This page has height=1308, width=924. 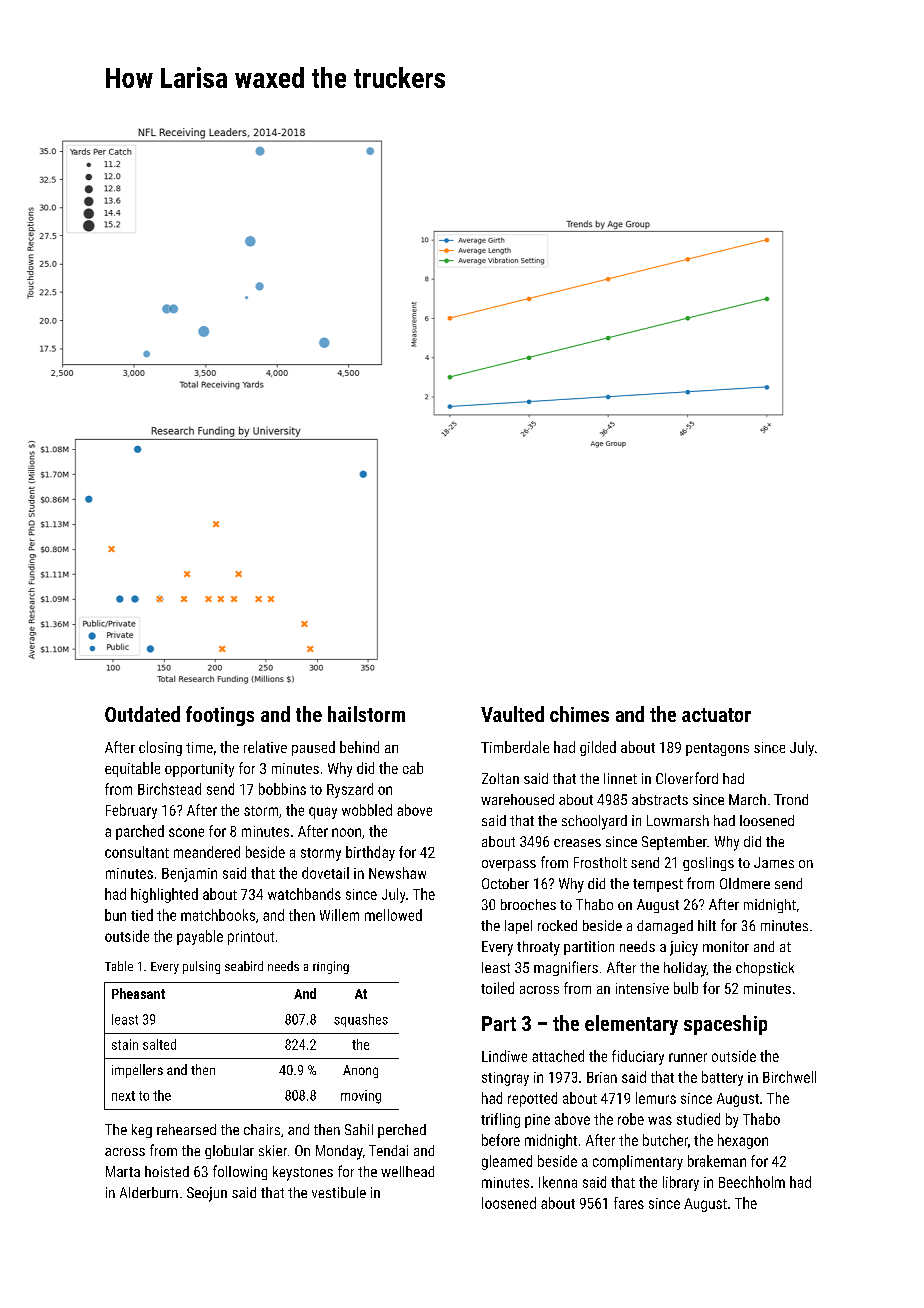 What do you see at coordinates (716, 715) in the page?
I see `actuator` at bounding box center [716, 715].
